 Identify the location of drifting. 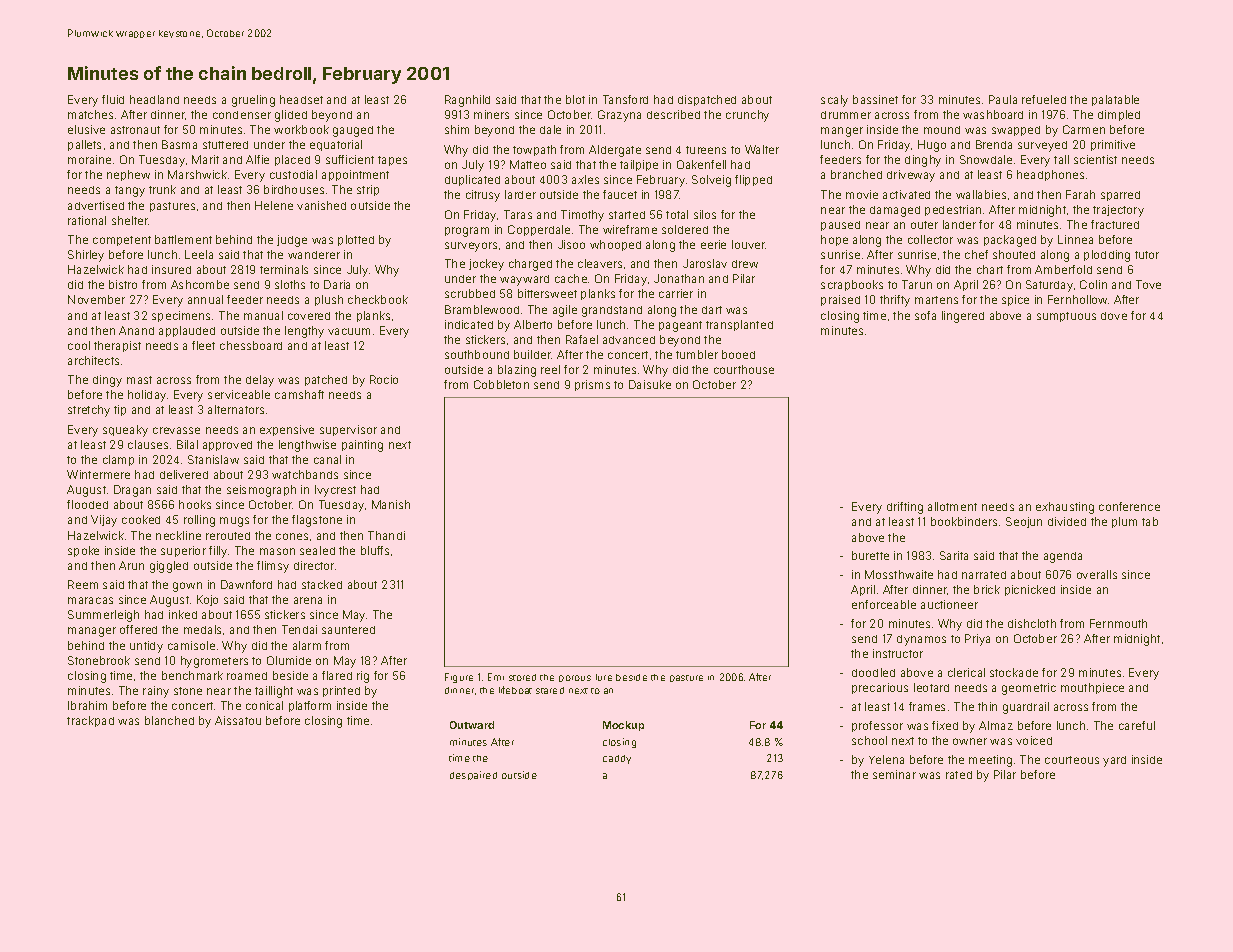
(905, 508).
